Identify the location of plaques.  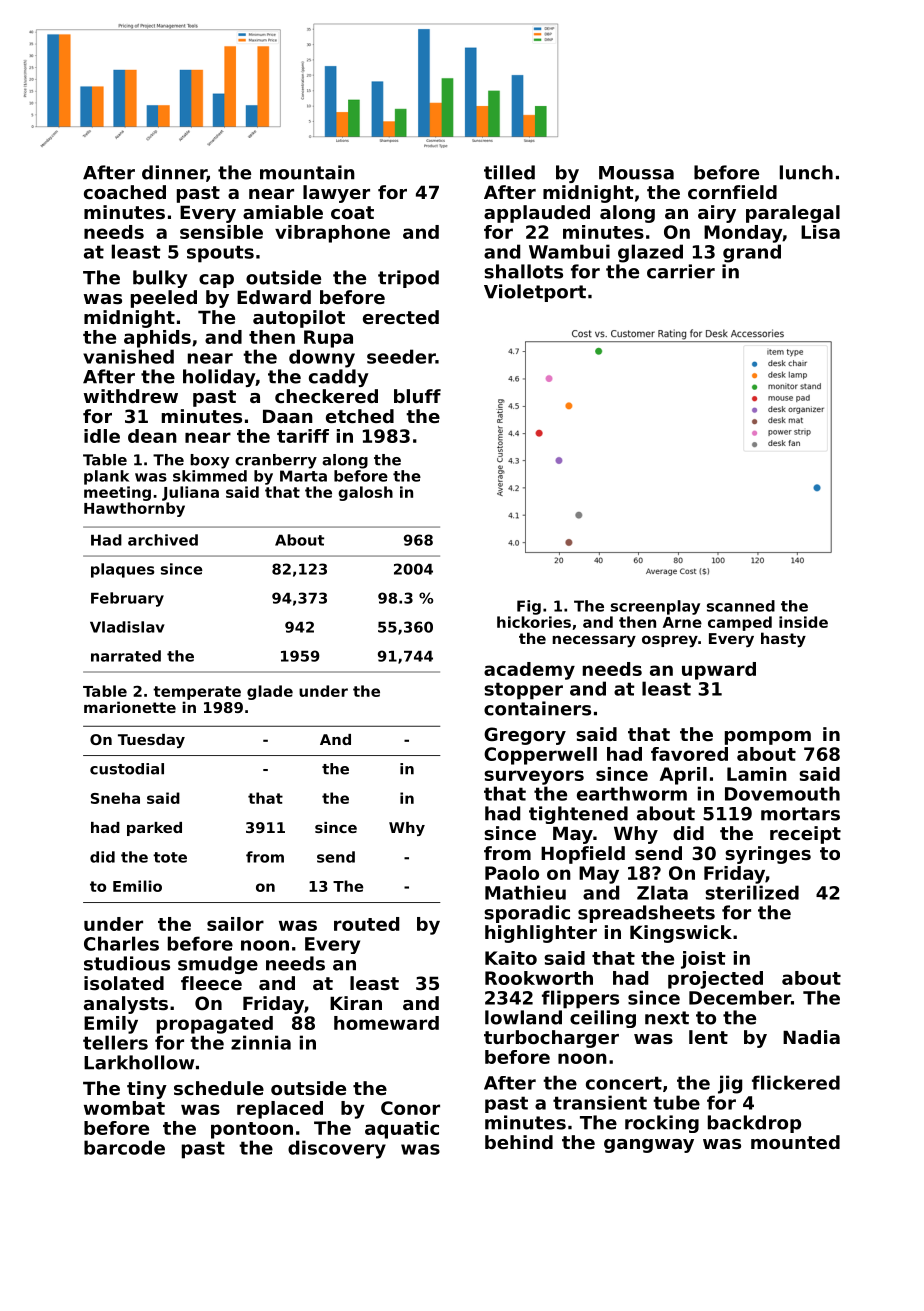
(122, 570).
